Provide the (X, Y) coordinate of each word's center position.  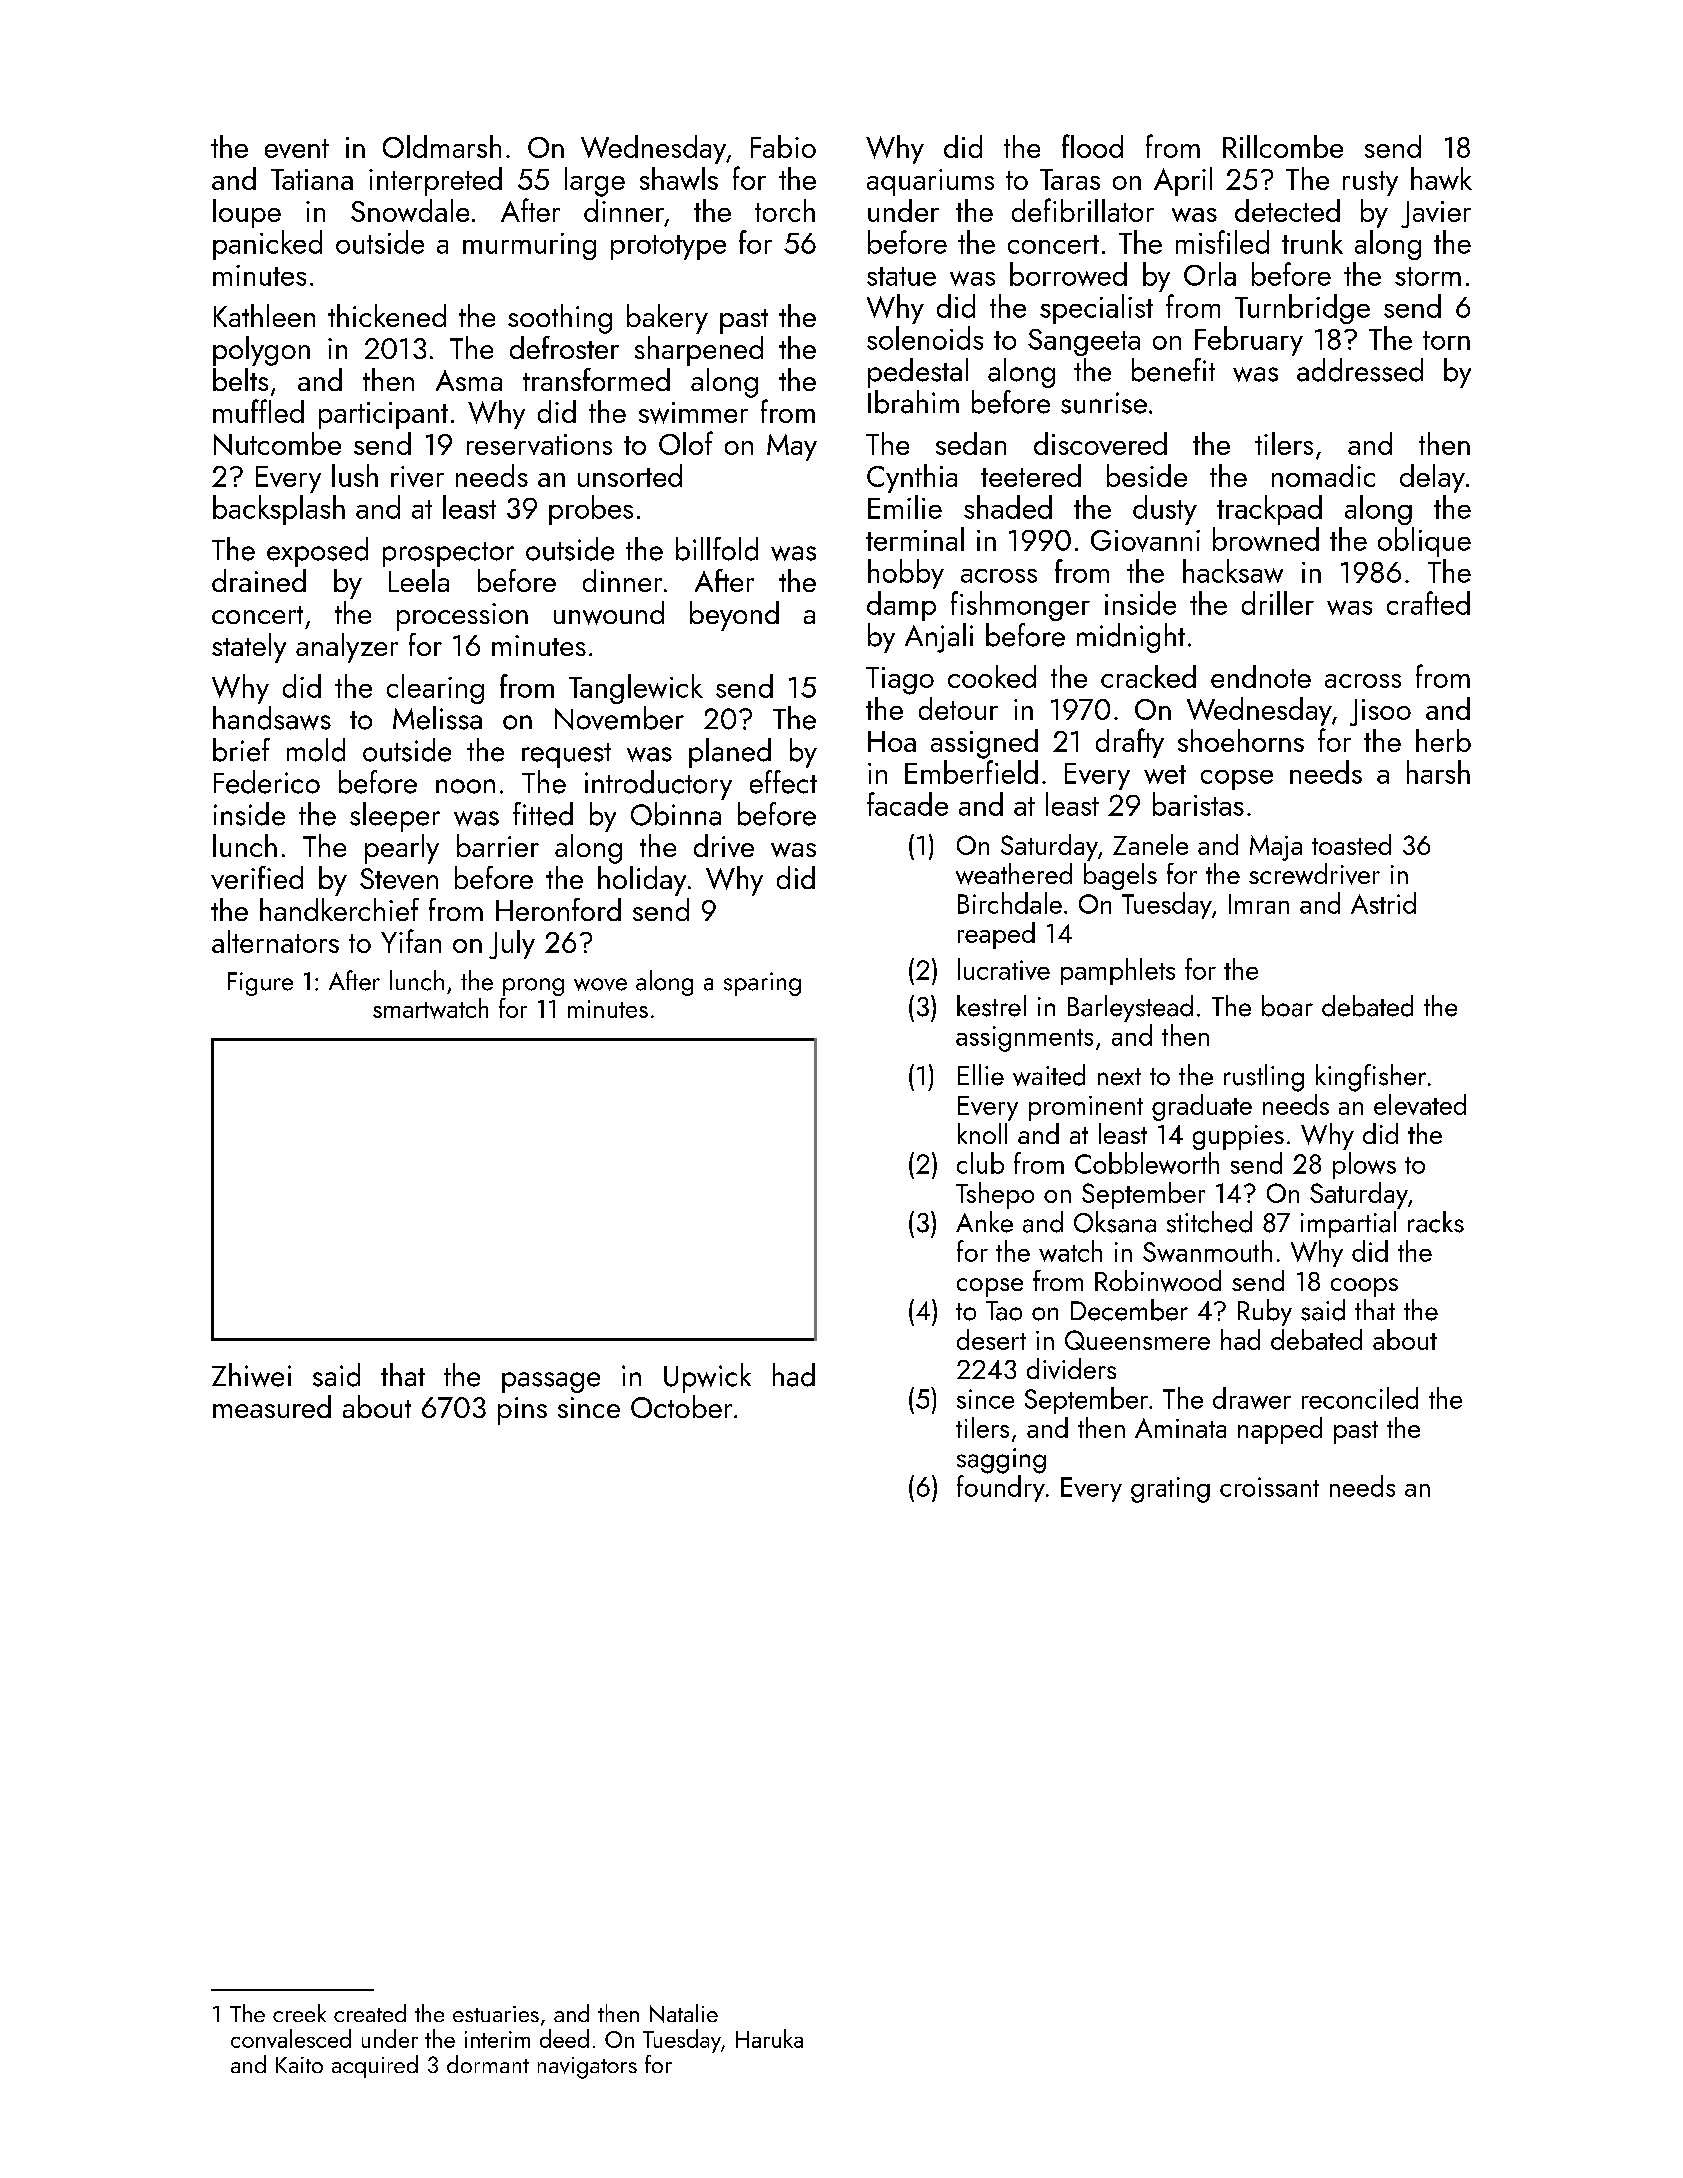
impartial (1348, 1224)
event (297, 148)
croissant (1269, 1487)
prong (533, 987)
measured (272, 1406)
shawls (679, 178)
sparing (762, 984)
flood (1092, 146)
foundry (1001, 1488)
